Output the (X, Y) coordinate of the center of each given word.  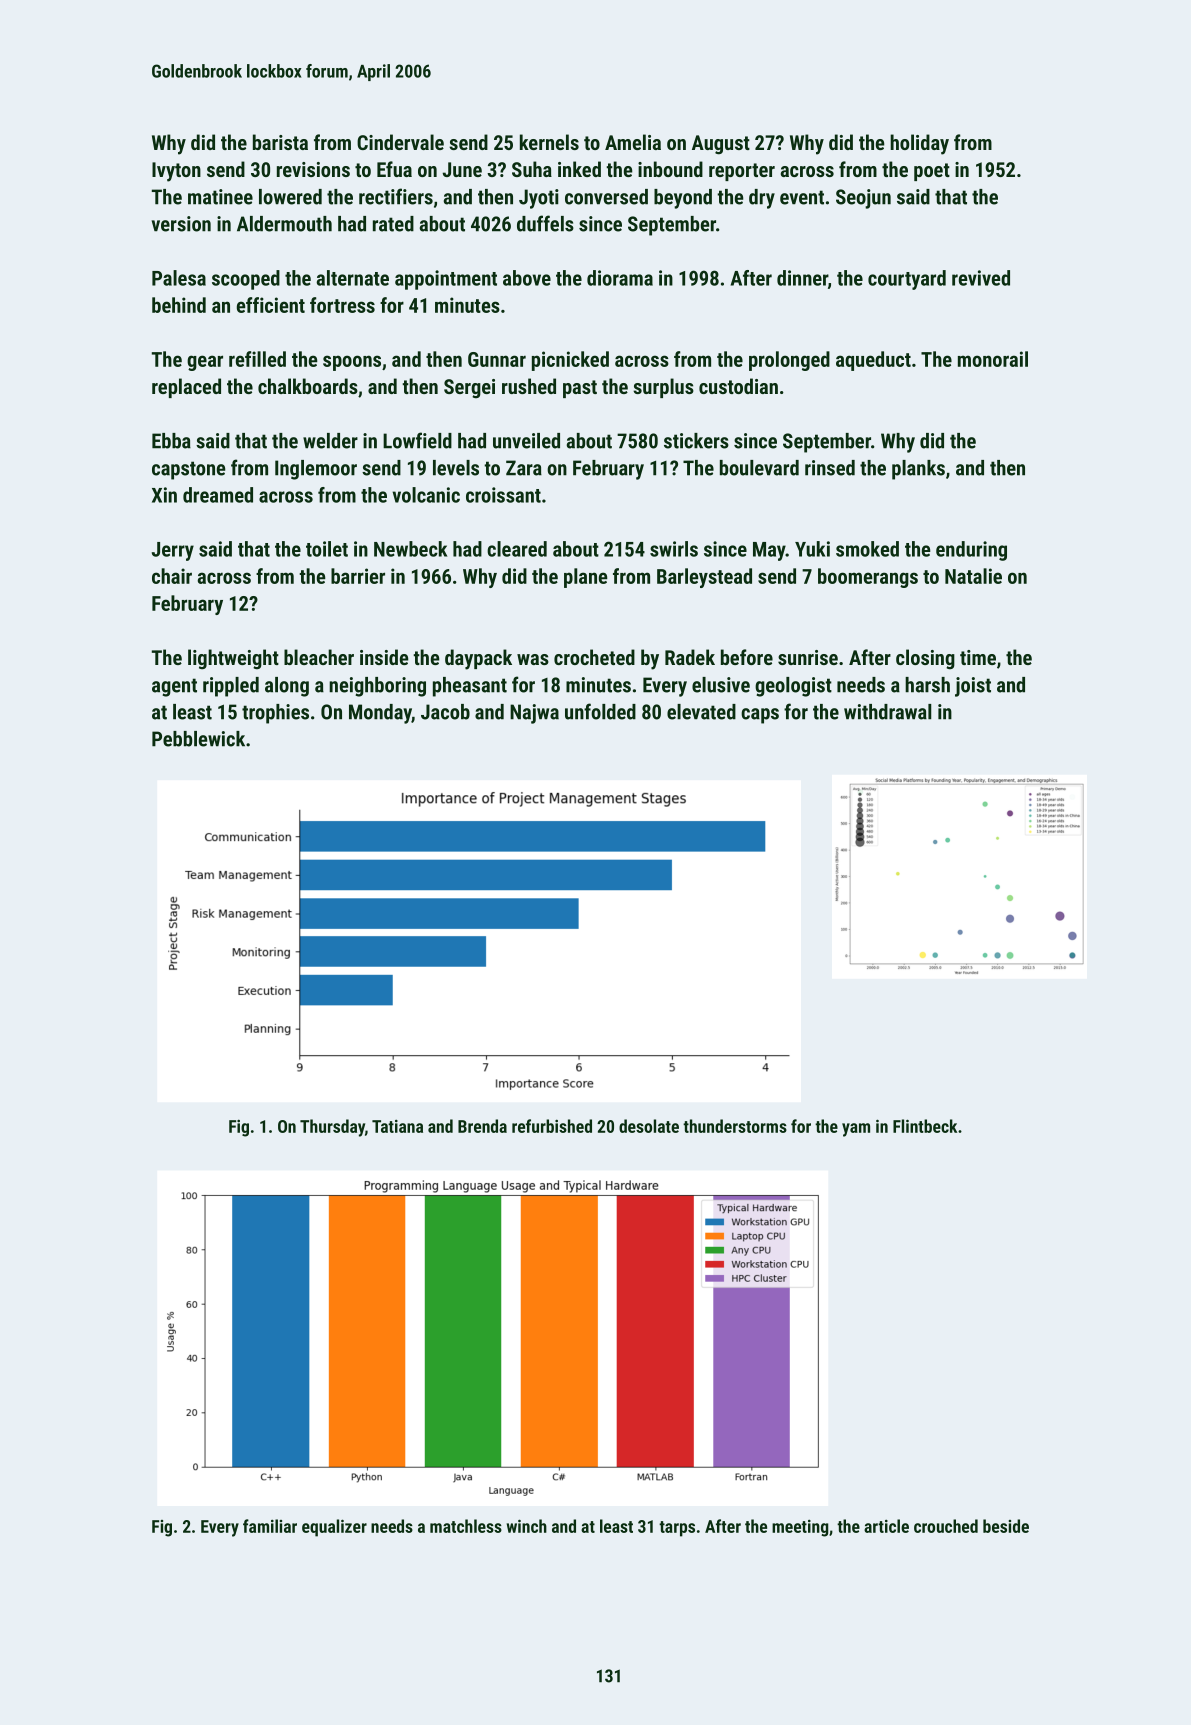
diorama (620, 278)
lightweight (233, 659)
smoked (867, 549)
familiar (270, 1526)
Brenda (482, 1126)
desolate (649, 1126)
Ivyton (176, 172)
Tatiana (397, 1126)
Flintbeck (925, 1126)
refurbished (552, 1126)
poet (932, 172)
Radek (690, 657)
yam (856, 1130)
